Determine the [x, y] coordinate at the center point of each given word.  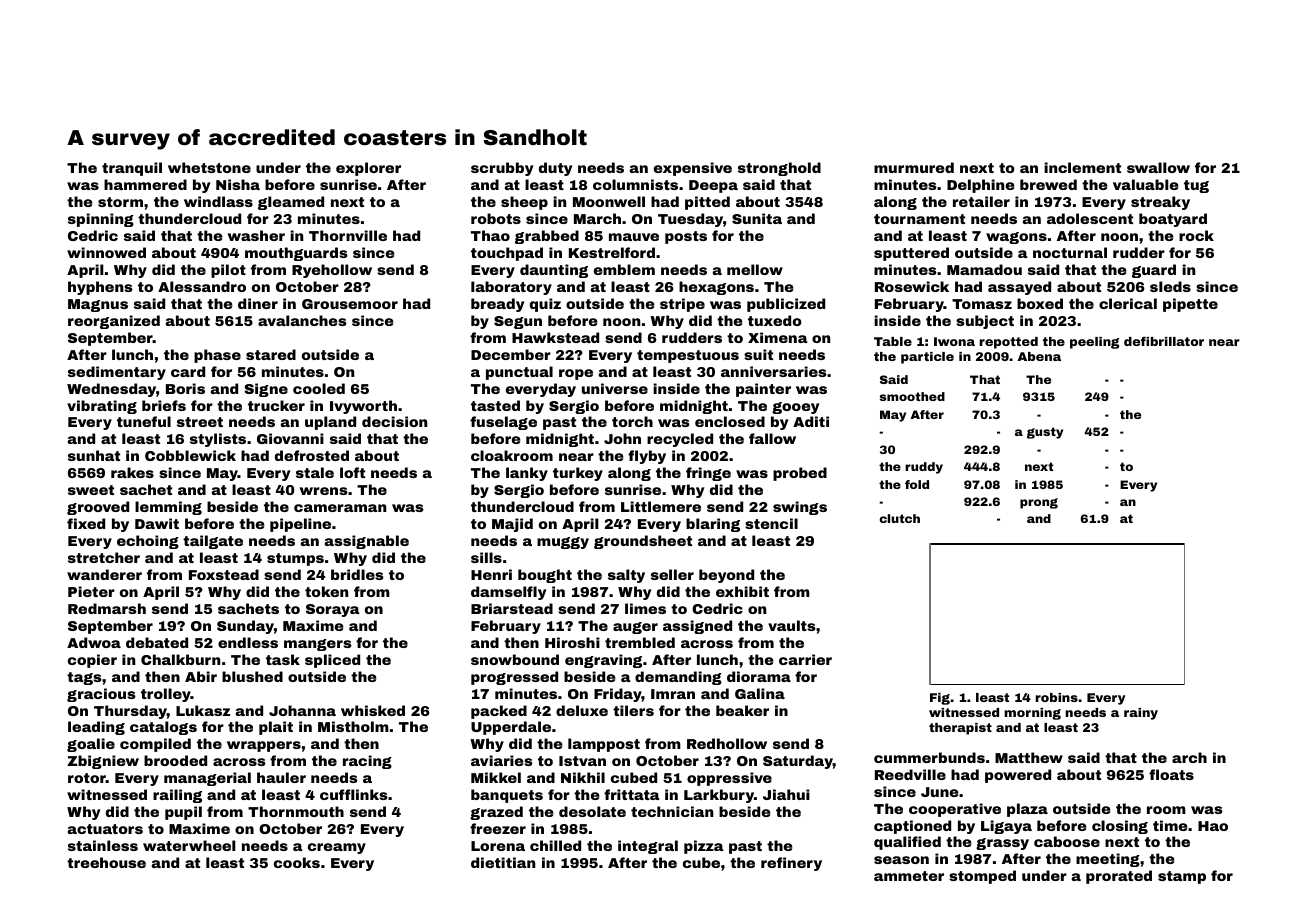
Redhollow [727, 743]
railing [177, 796]
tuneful [144, 421]
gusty [1045, 433]
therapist [960, 729]
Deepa [713, 186]
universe [615, 388]
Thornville [348, 235]
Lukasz [203, 710]
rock [1196, 235]
